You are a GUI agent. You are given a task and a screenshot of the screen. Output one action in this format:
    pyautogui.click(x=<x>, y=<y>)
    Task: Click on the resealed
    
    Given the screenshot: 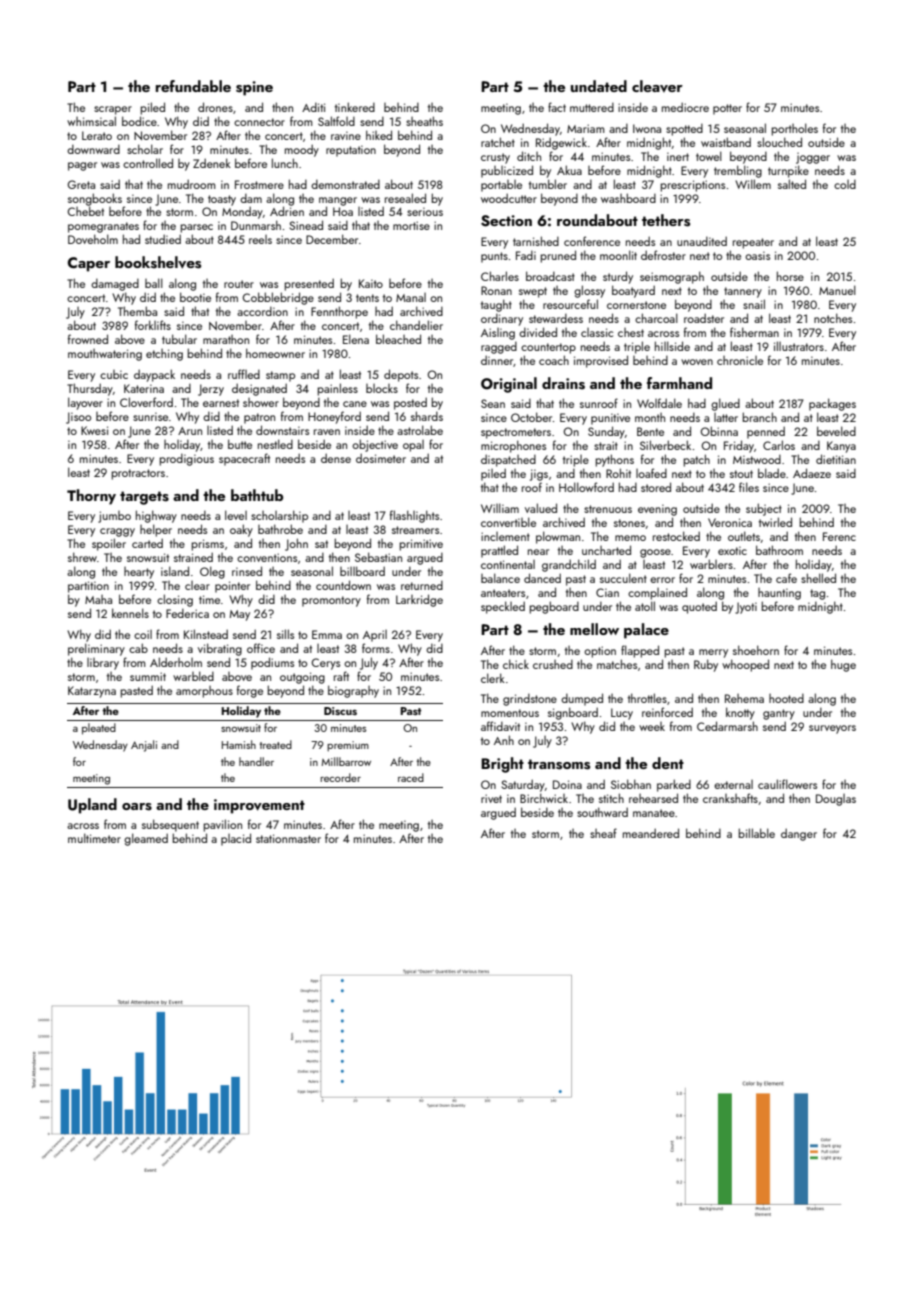 What is the action you would take?
    pyautogui.click(x=405, y=198)
